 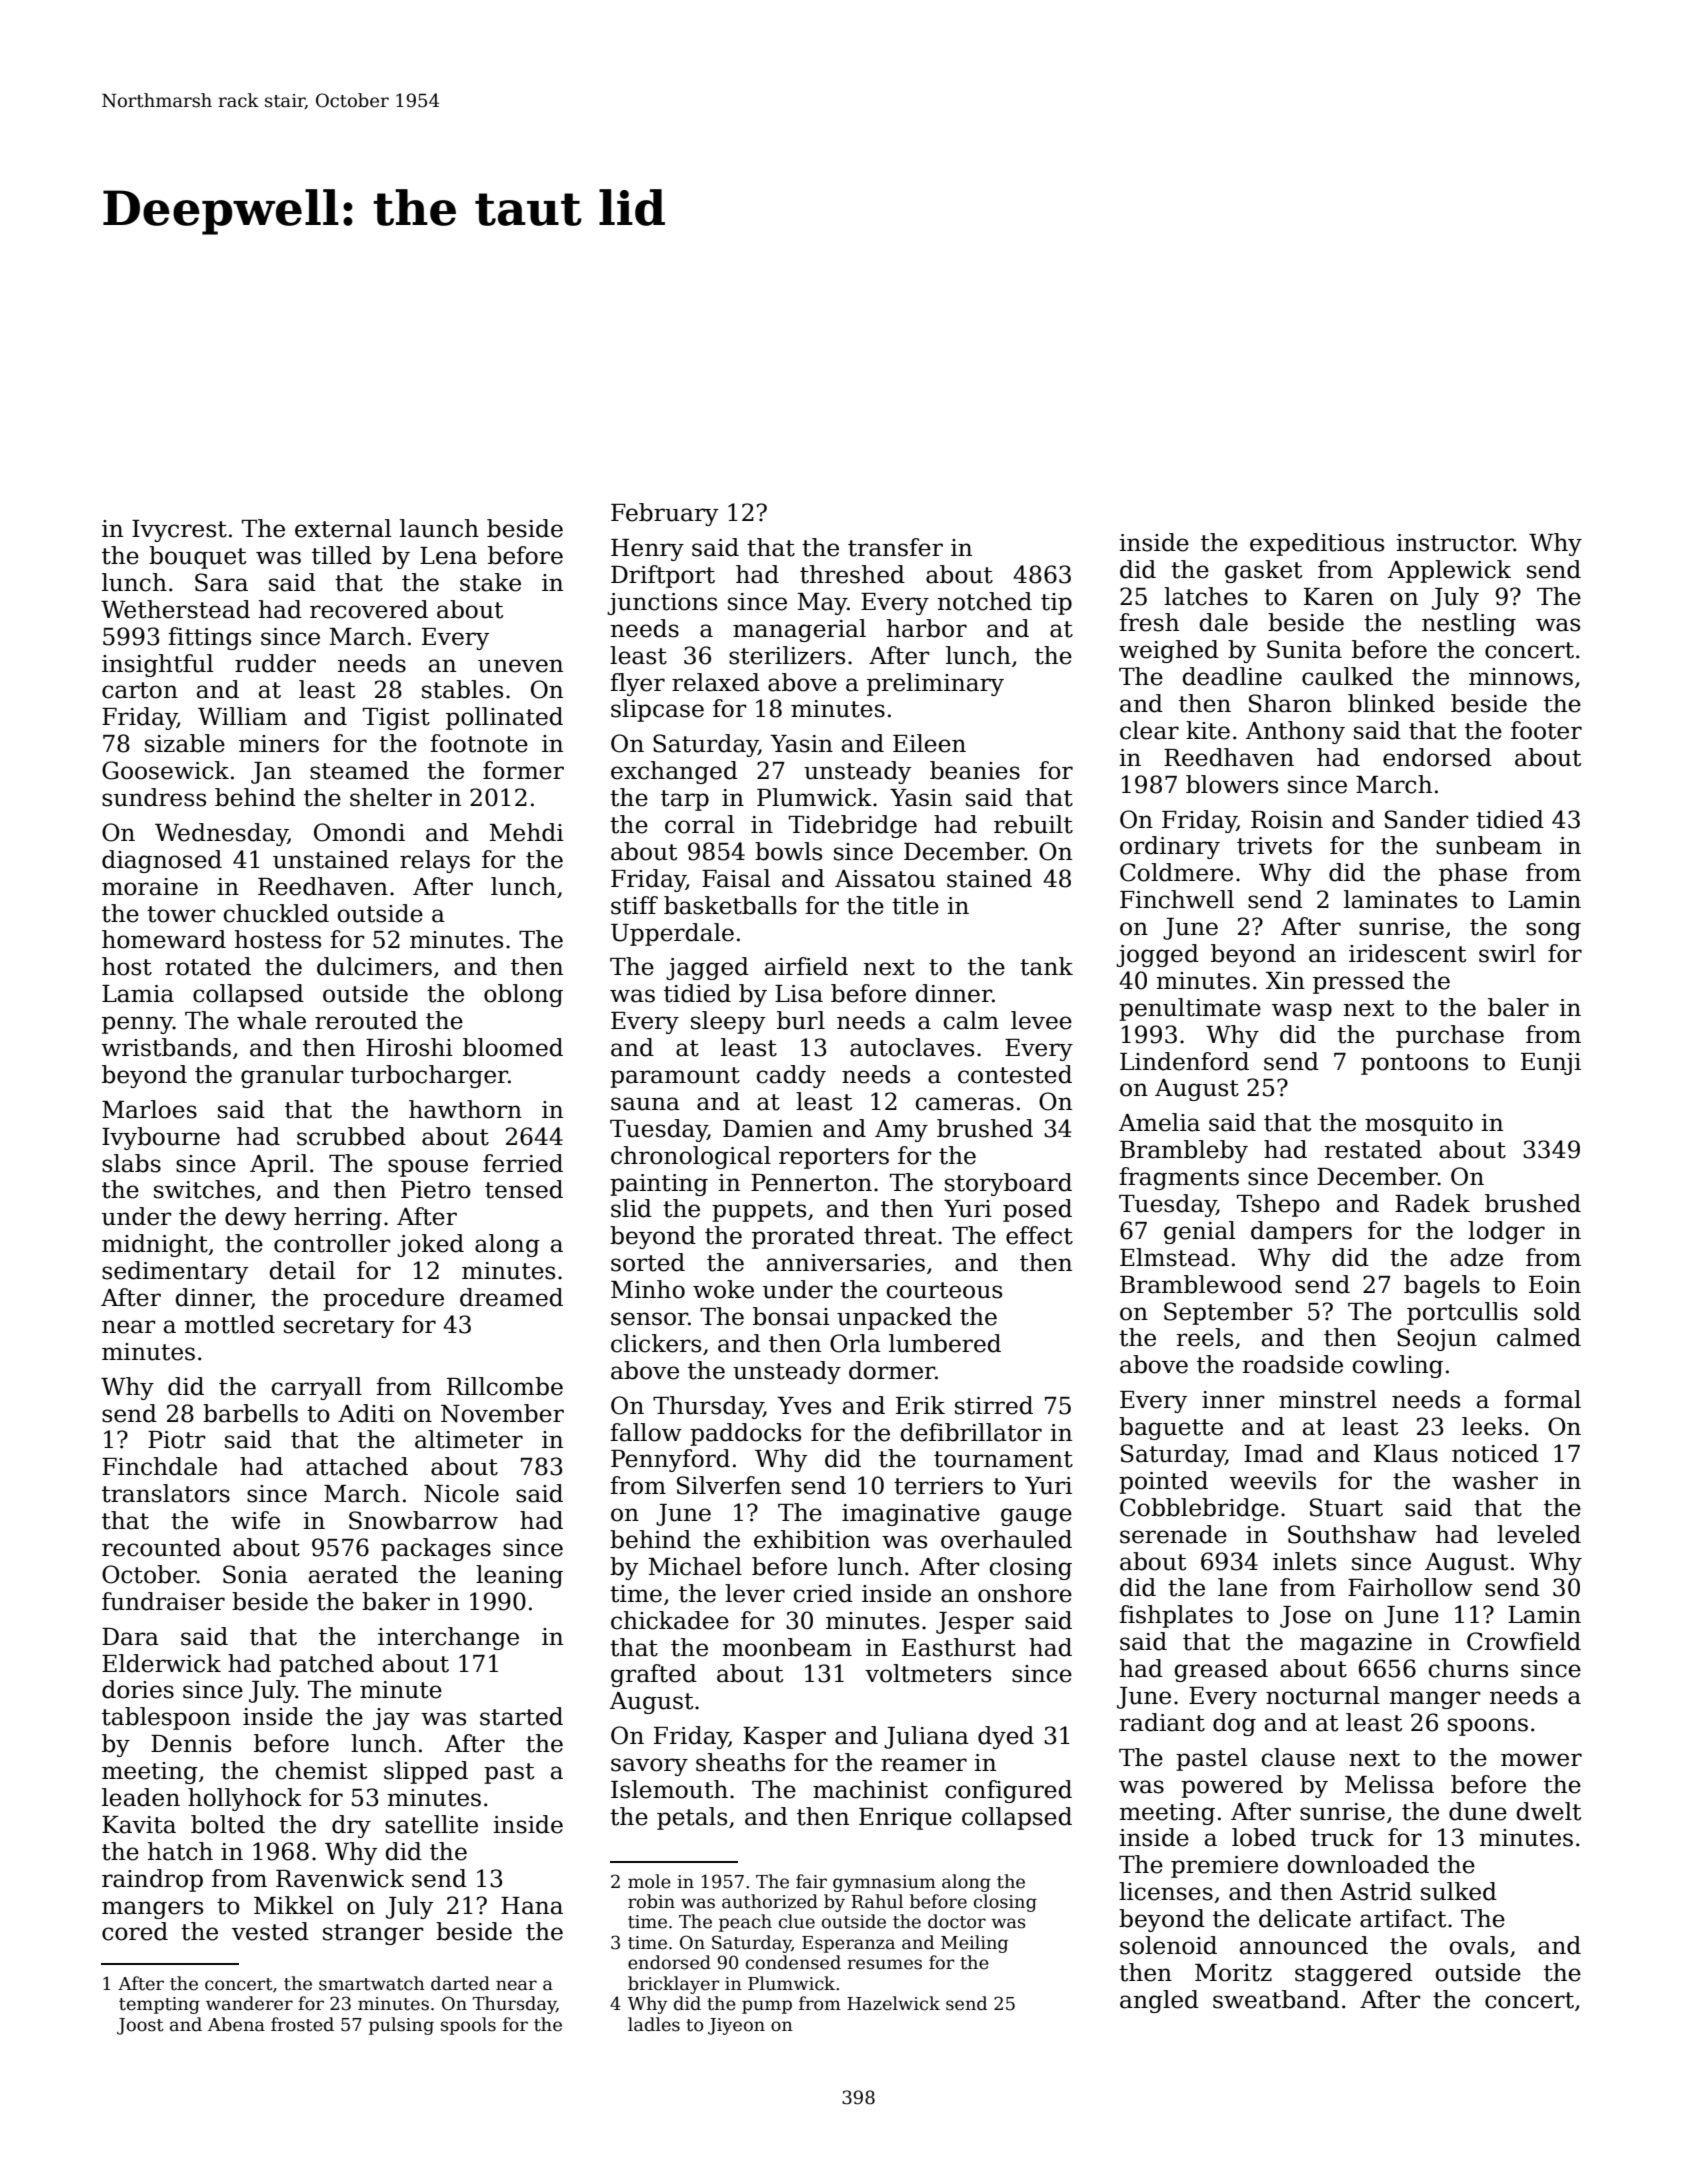 What do you see at coordinates (462, 689) in the screenshot?
I see `stables` at bounding box center [462, 689].
